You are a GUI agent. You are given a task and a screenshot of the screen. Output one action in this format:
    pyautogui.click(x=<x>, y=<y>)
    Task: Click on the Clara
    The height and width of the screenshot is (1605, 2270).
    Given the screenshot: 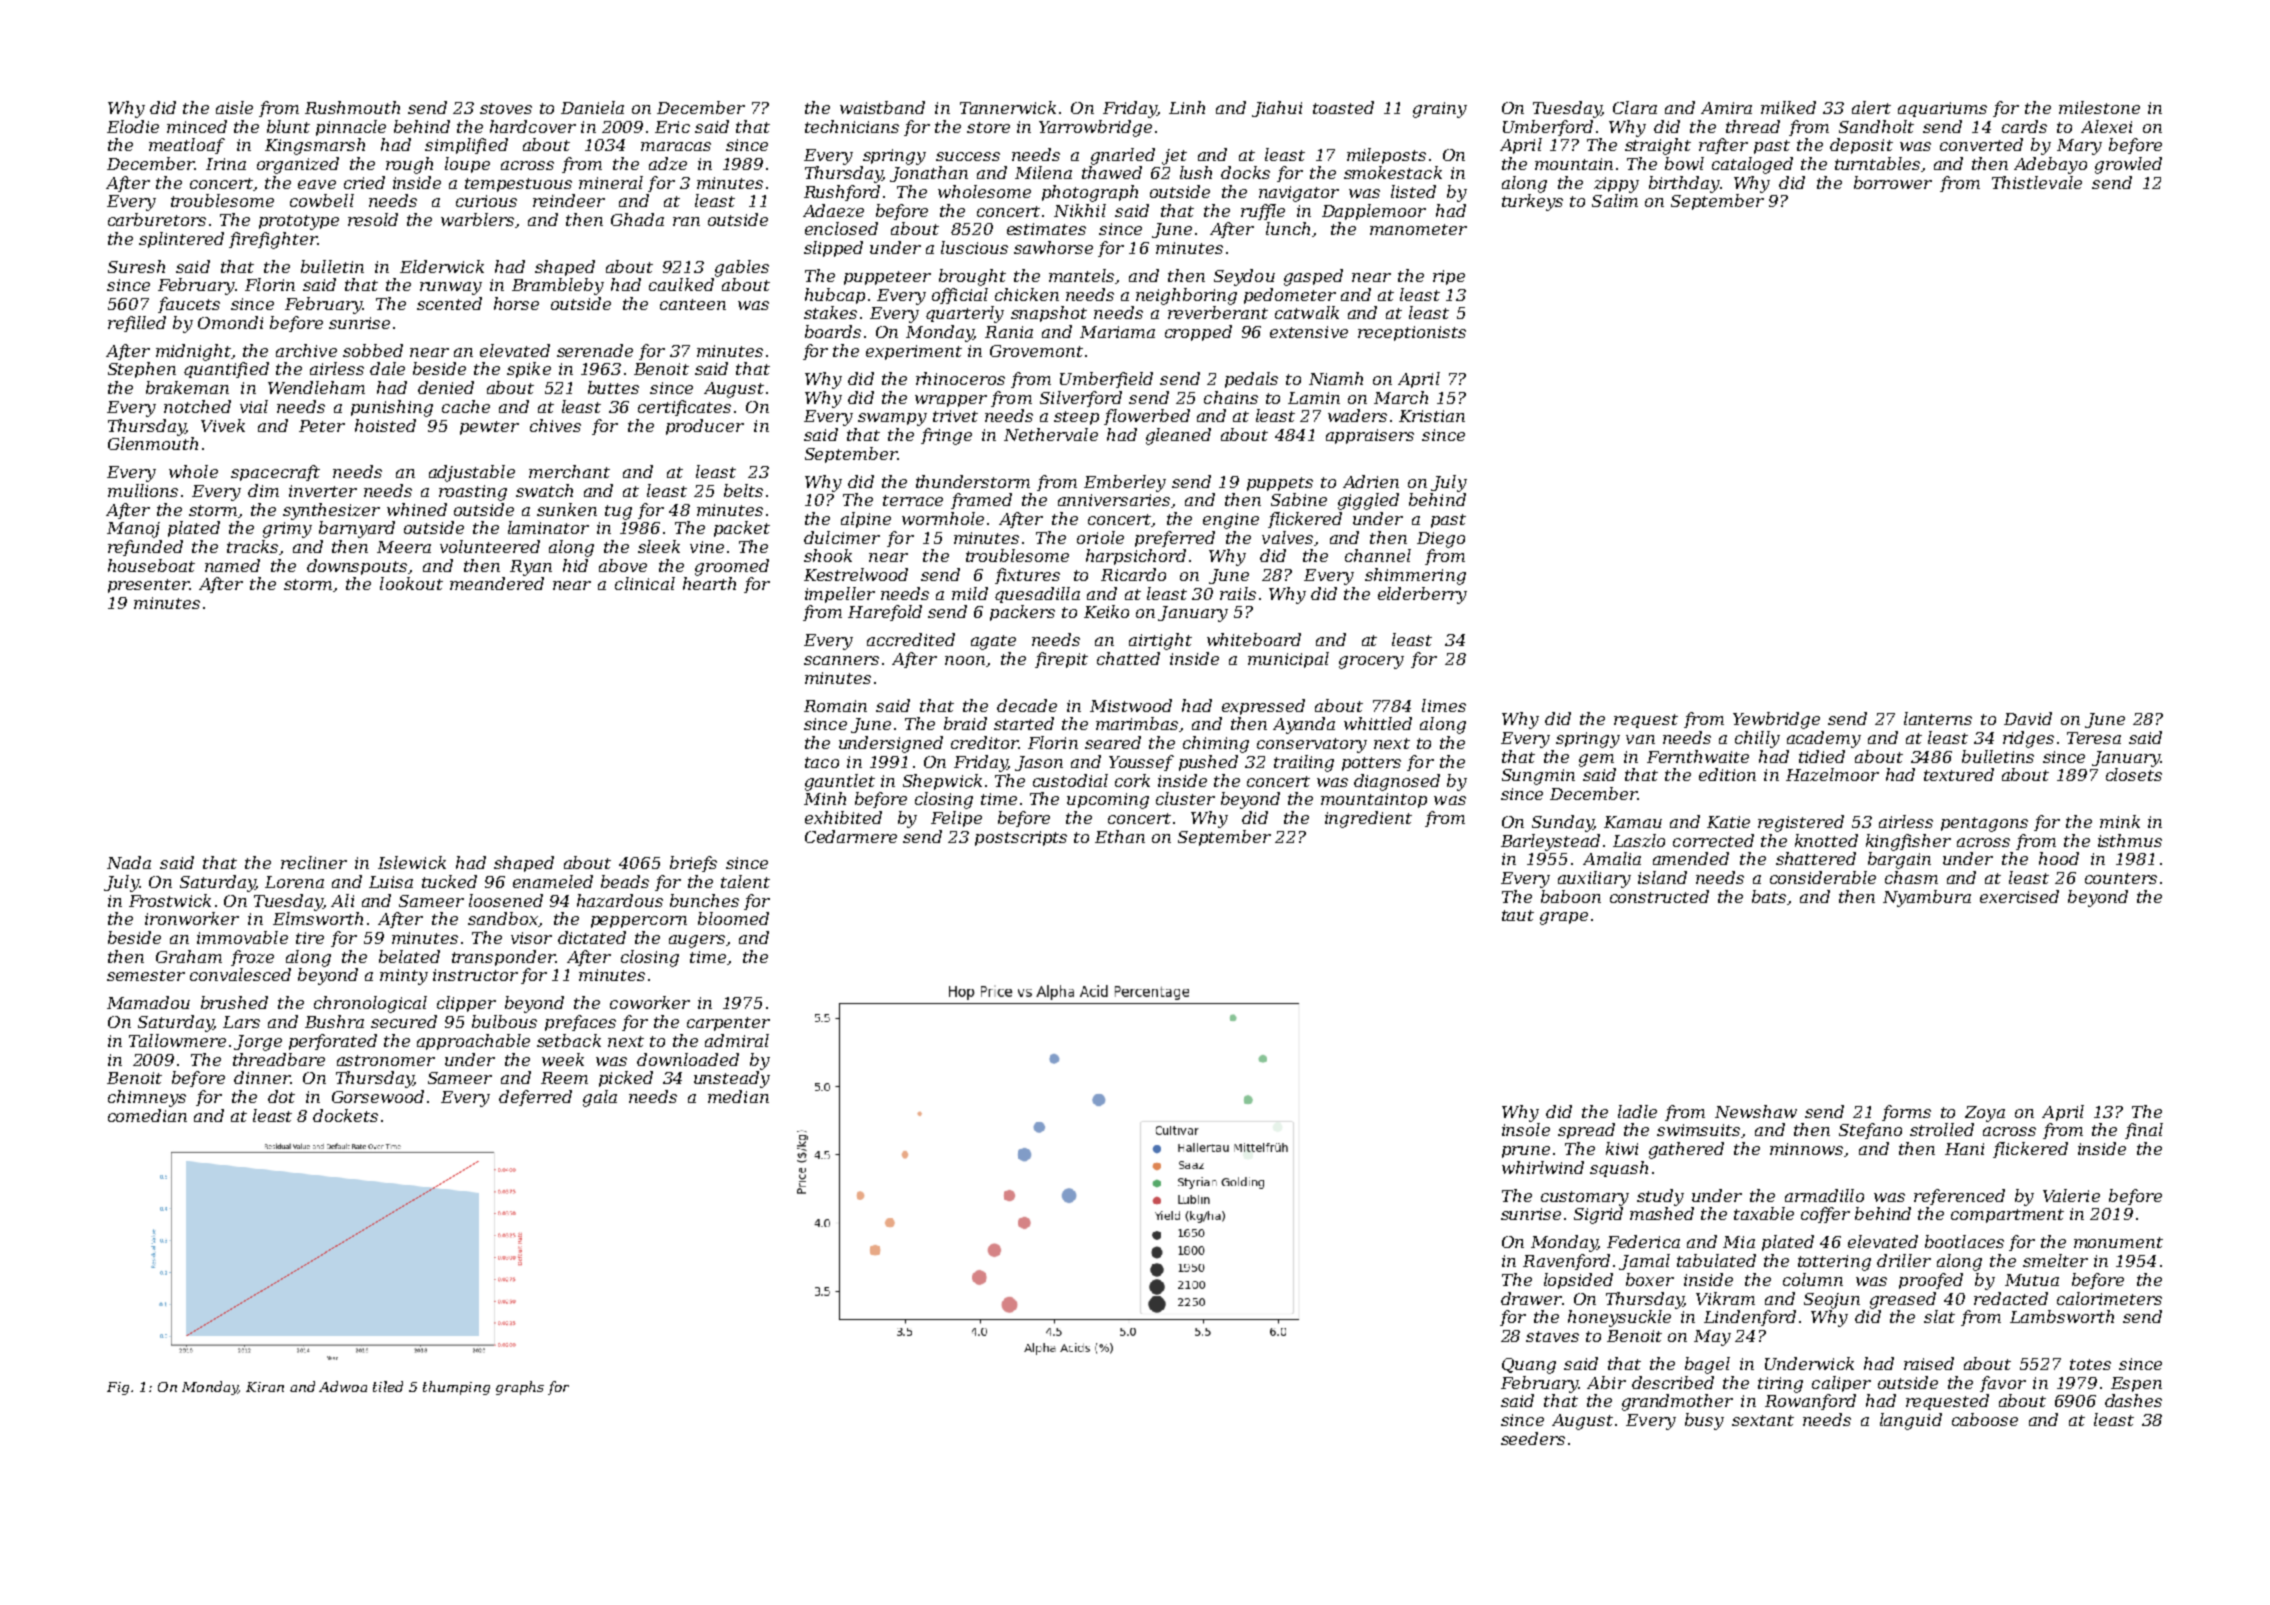 What is the action you would take?
    pyautogui.click(x=1635, y=107)
